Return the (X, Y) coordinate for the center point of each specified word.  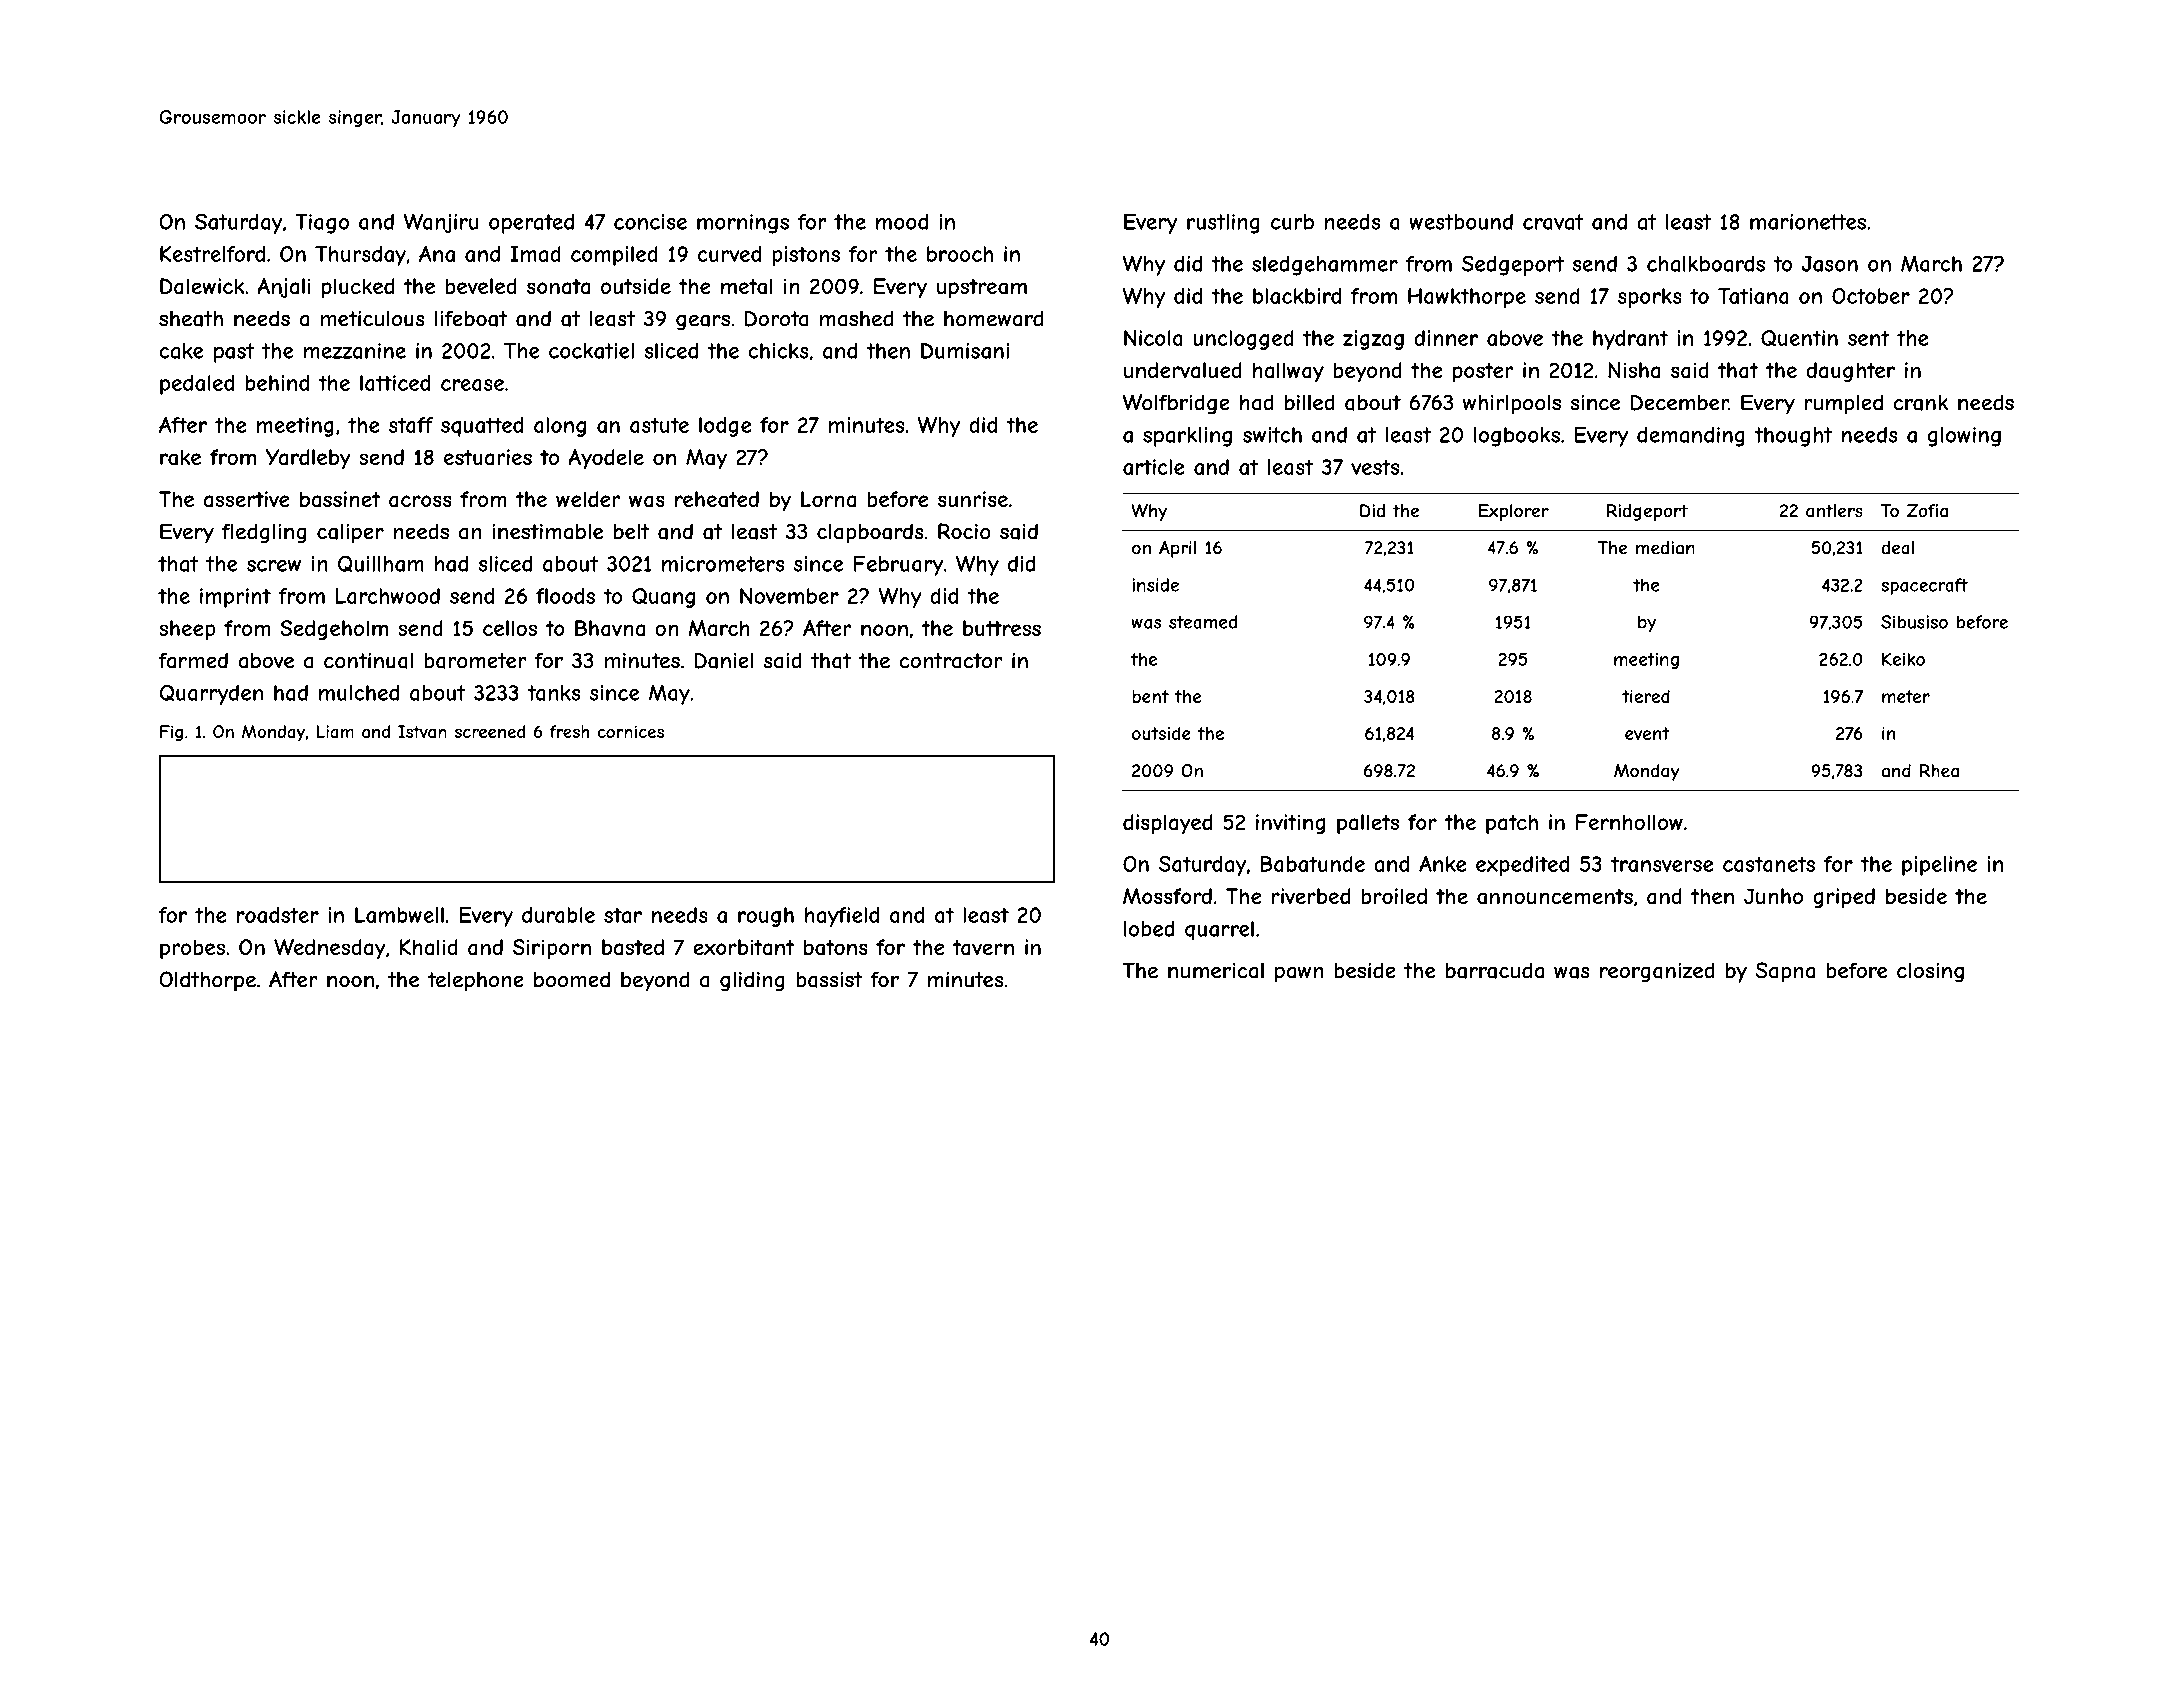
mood (902, 222)
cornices (631, 731)
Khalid (429, 947)
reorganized (1657, 972)
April (1177, 549)
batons (836, 947)
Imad (535, 254)
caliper (350, 534)
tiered (1646, 696)
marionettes (1808, 222)
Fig (171, 733)
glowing (1964, 437)
